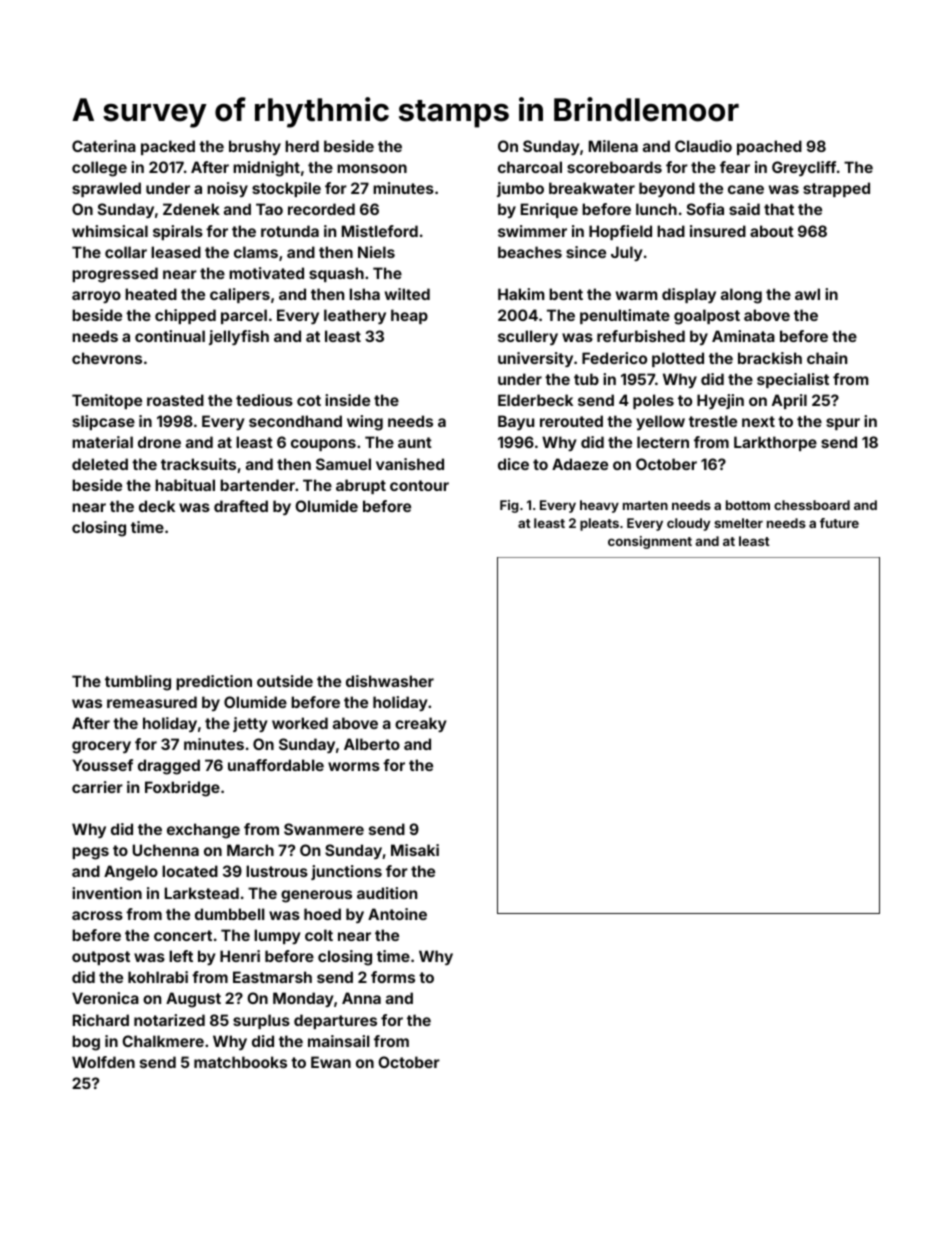 The image size is (952, 1233). Describe the element at coordinates (103, 1062) in the screenshot. I see `Wolfden` at that location.
